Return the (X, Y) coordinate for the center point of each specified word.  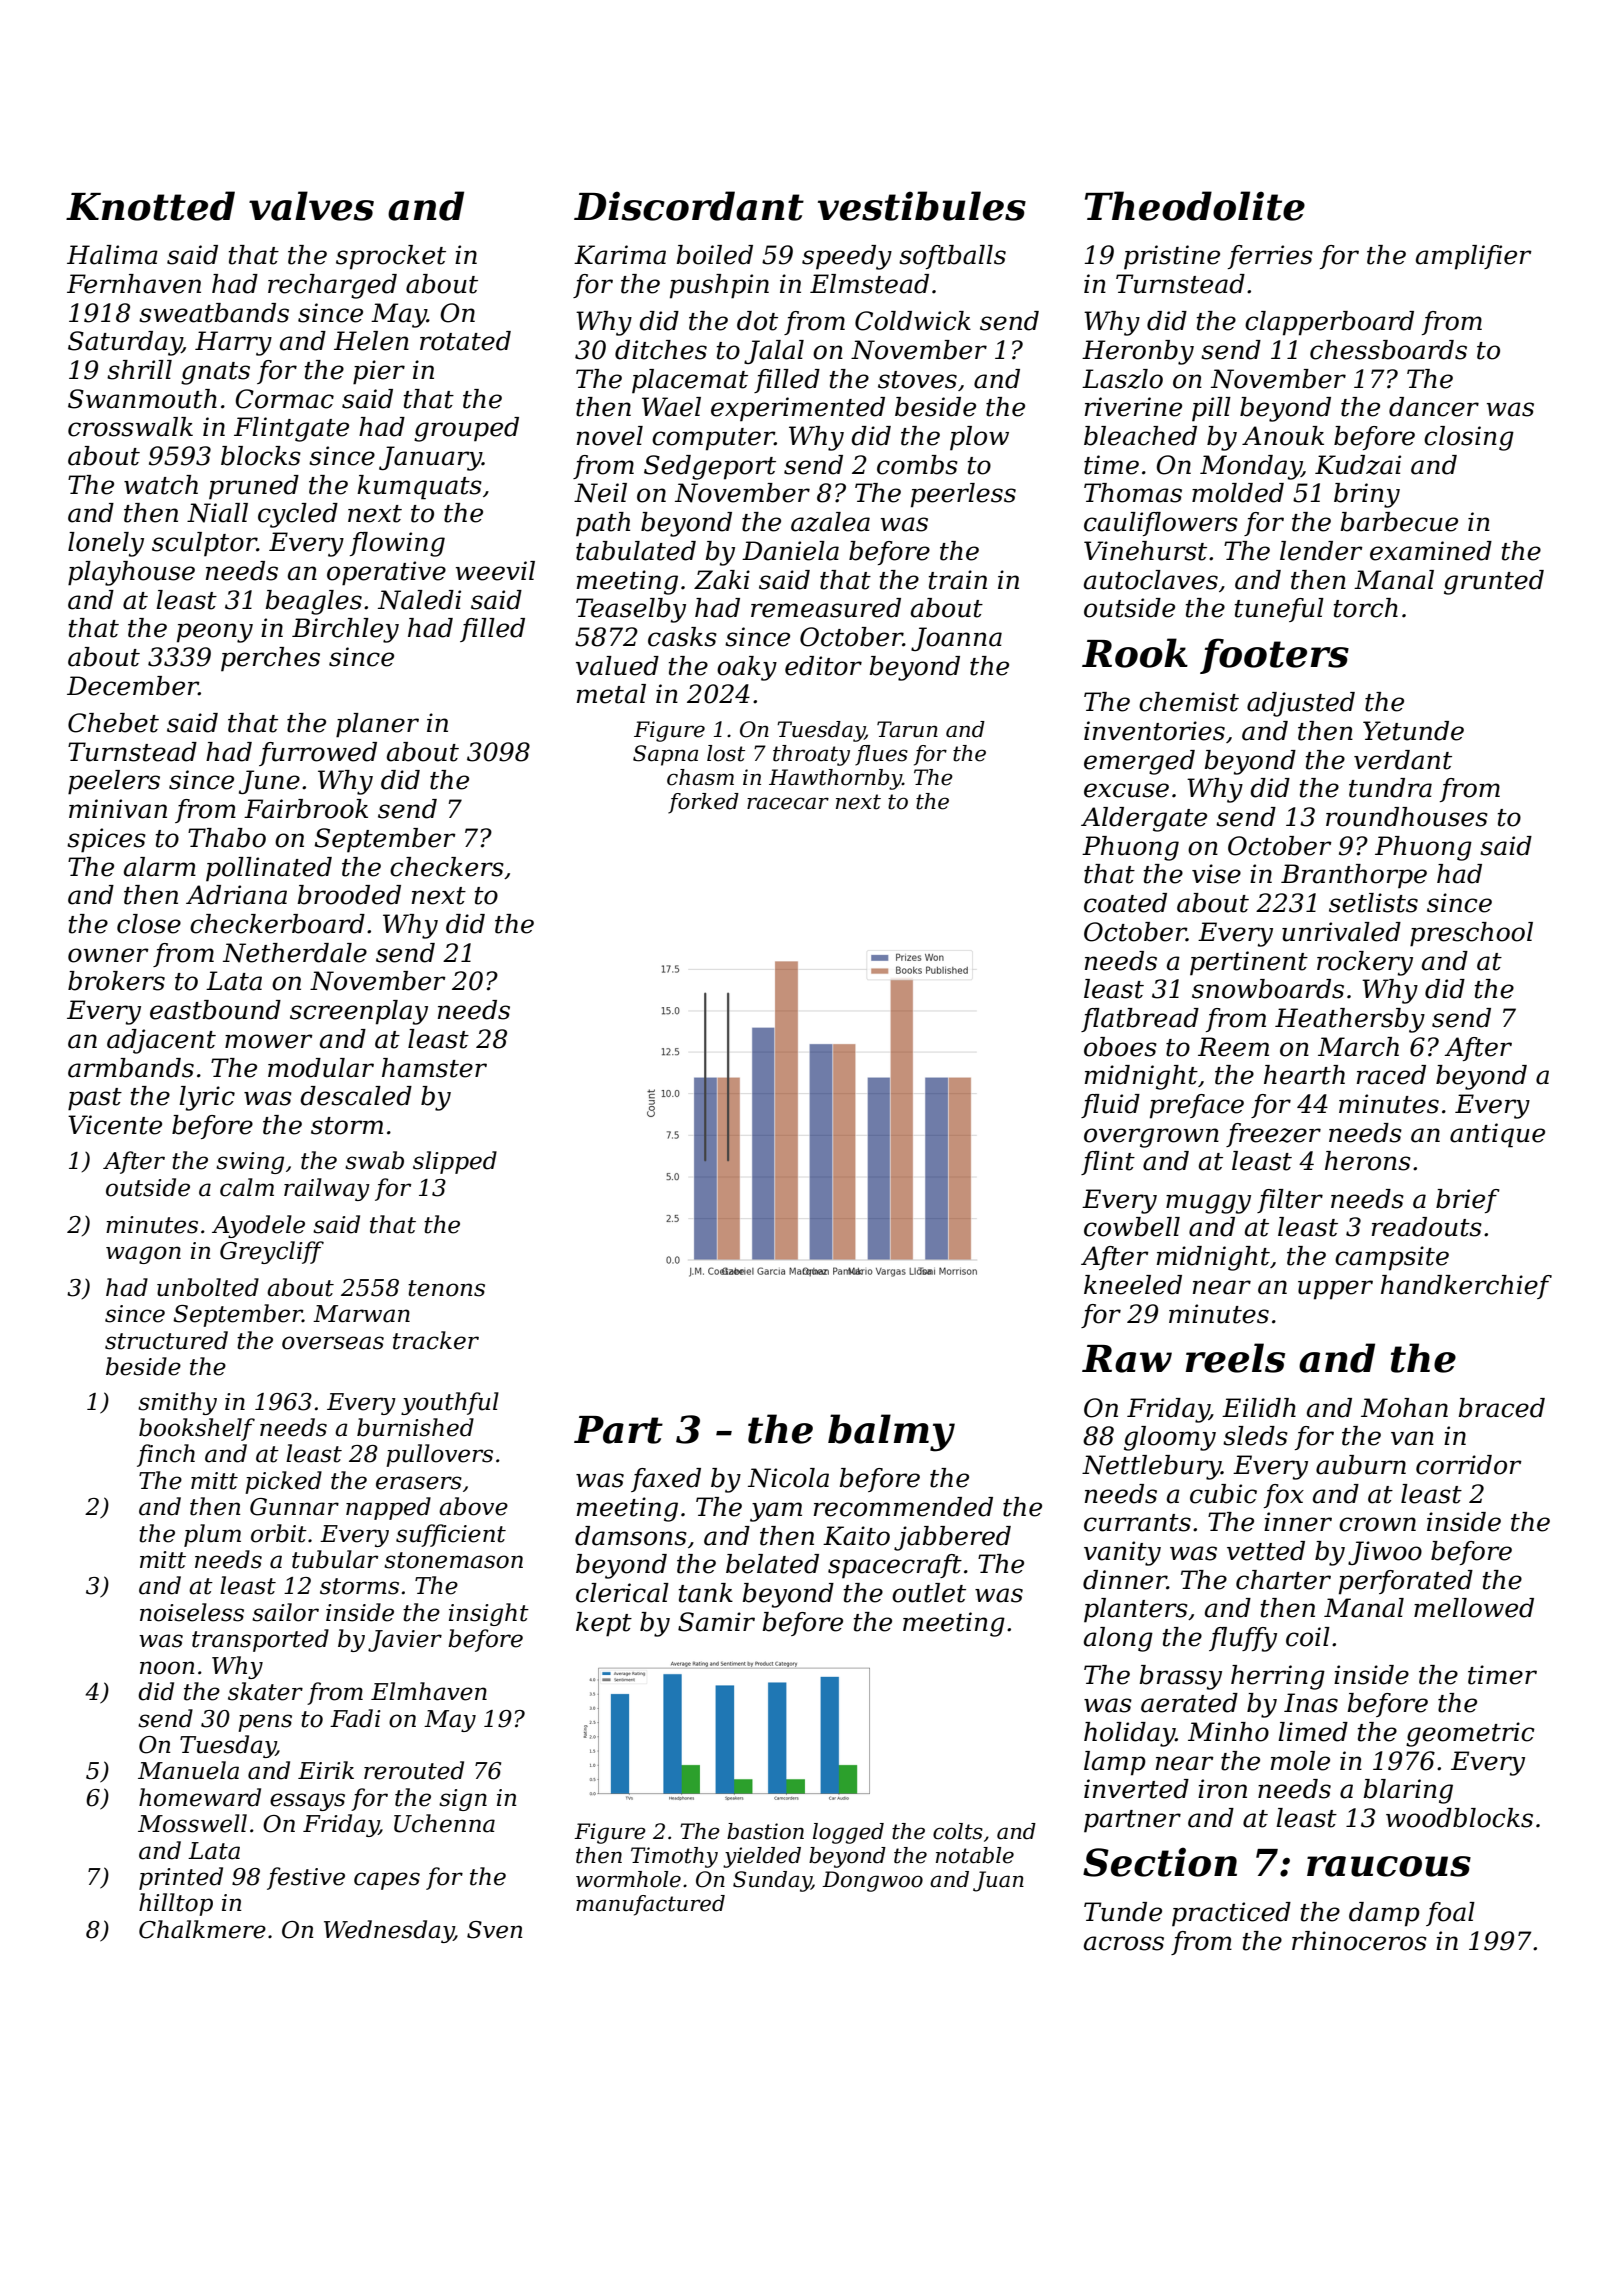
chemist (1189, 702)
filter (1290, 1201)
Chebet (113, 723)
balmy (891, 1433)
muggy (1208, 1204)
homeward (200, 1797)
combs (917, 465)
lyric (207, 1098)
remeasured (826, 608)
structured (166, 1340)
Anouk (1283, 436)
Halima (112, 255)
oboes (1120, 1047)
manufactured (650, 1905)
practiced (1231, 1914)
